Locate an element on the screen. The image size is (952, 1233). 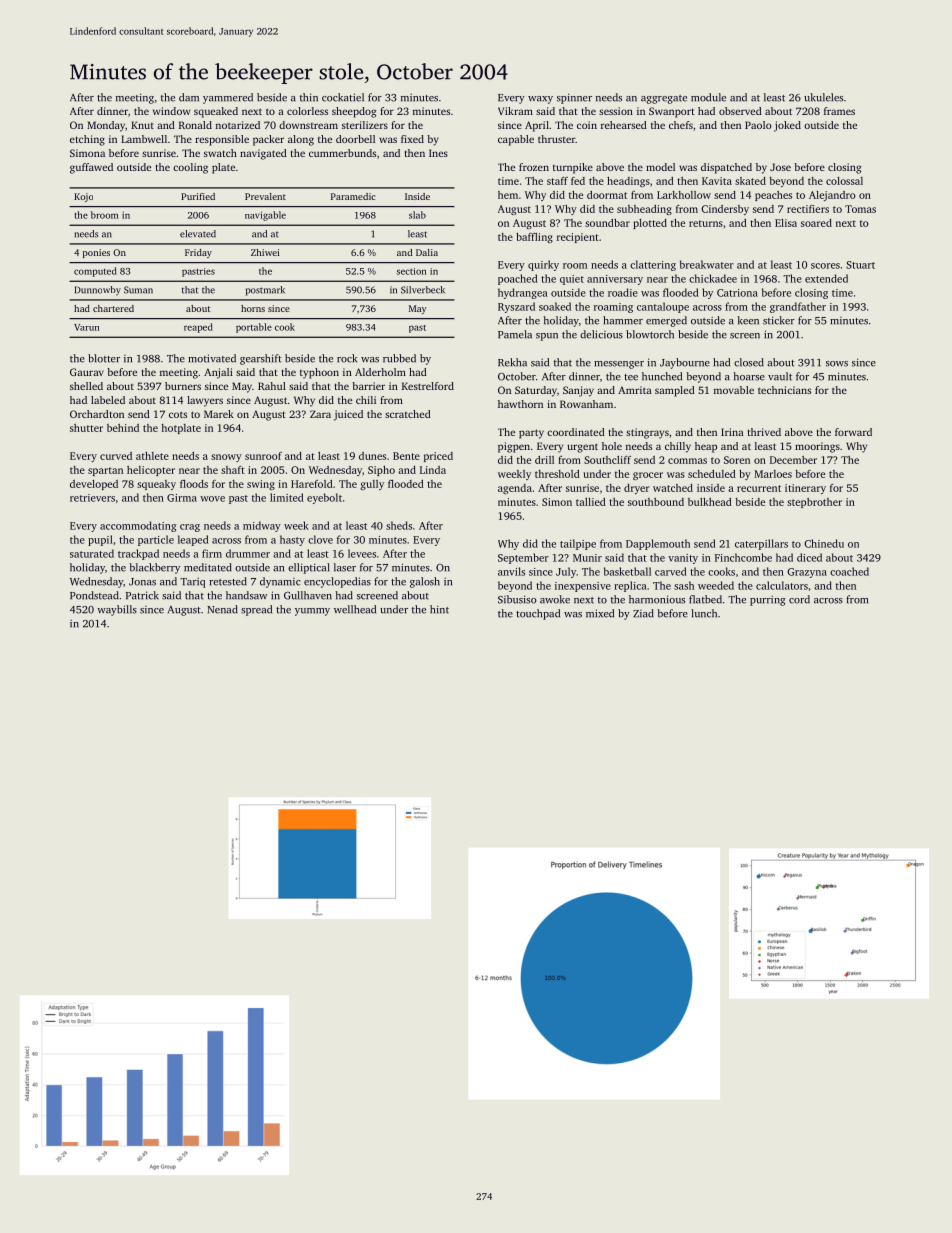
subheading is located at coordinates (644, 210).
